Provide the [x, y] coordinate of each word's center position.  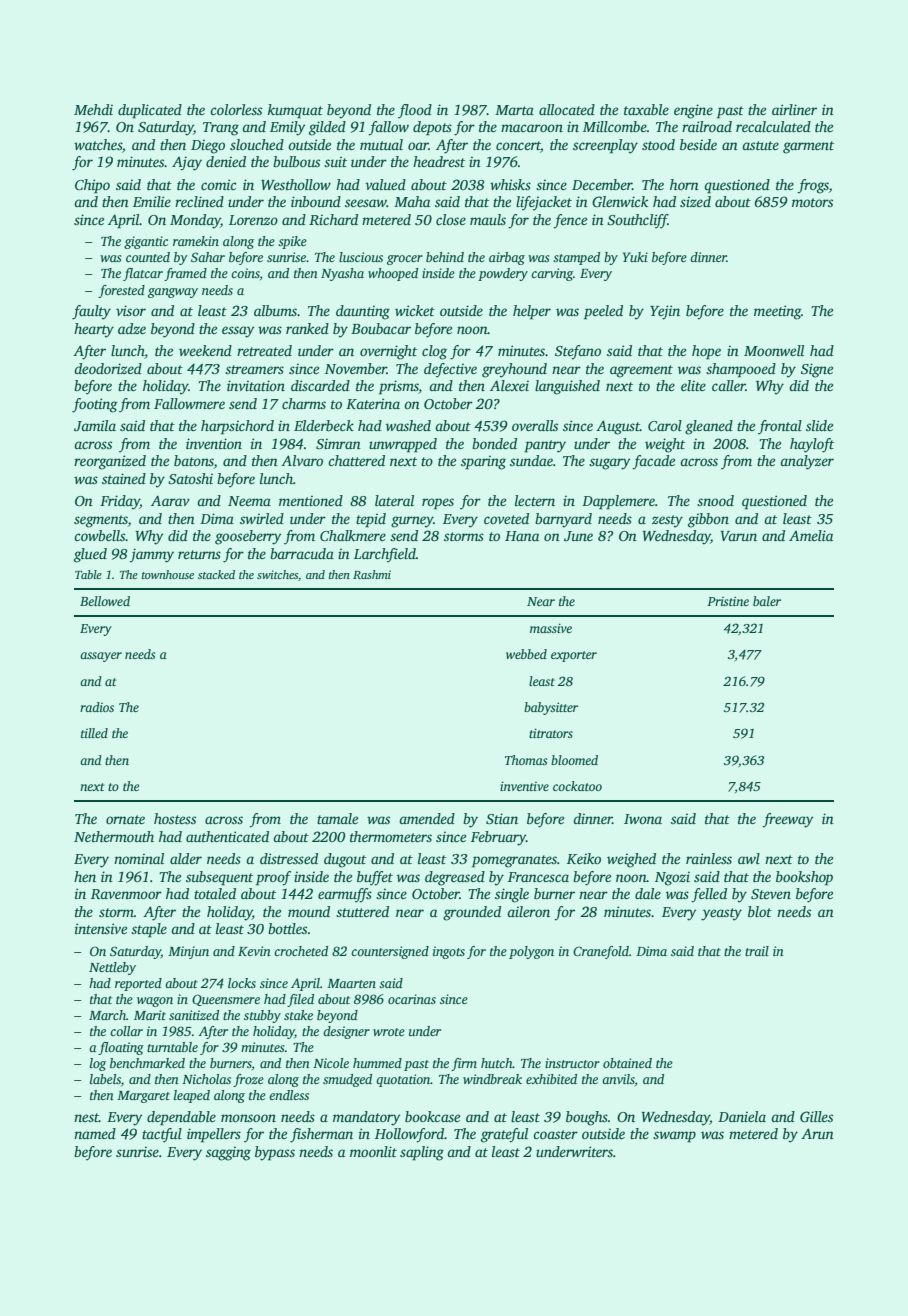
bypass [275, 1153]
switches [277, 574]
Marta [514, 110]
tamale [337, 818]
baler [767, 601]
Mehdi [93, 109]
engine [693, 111]
